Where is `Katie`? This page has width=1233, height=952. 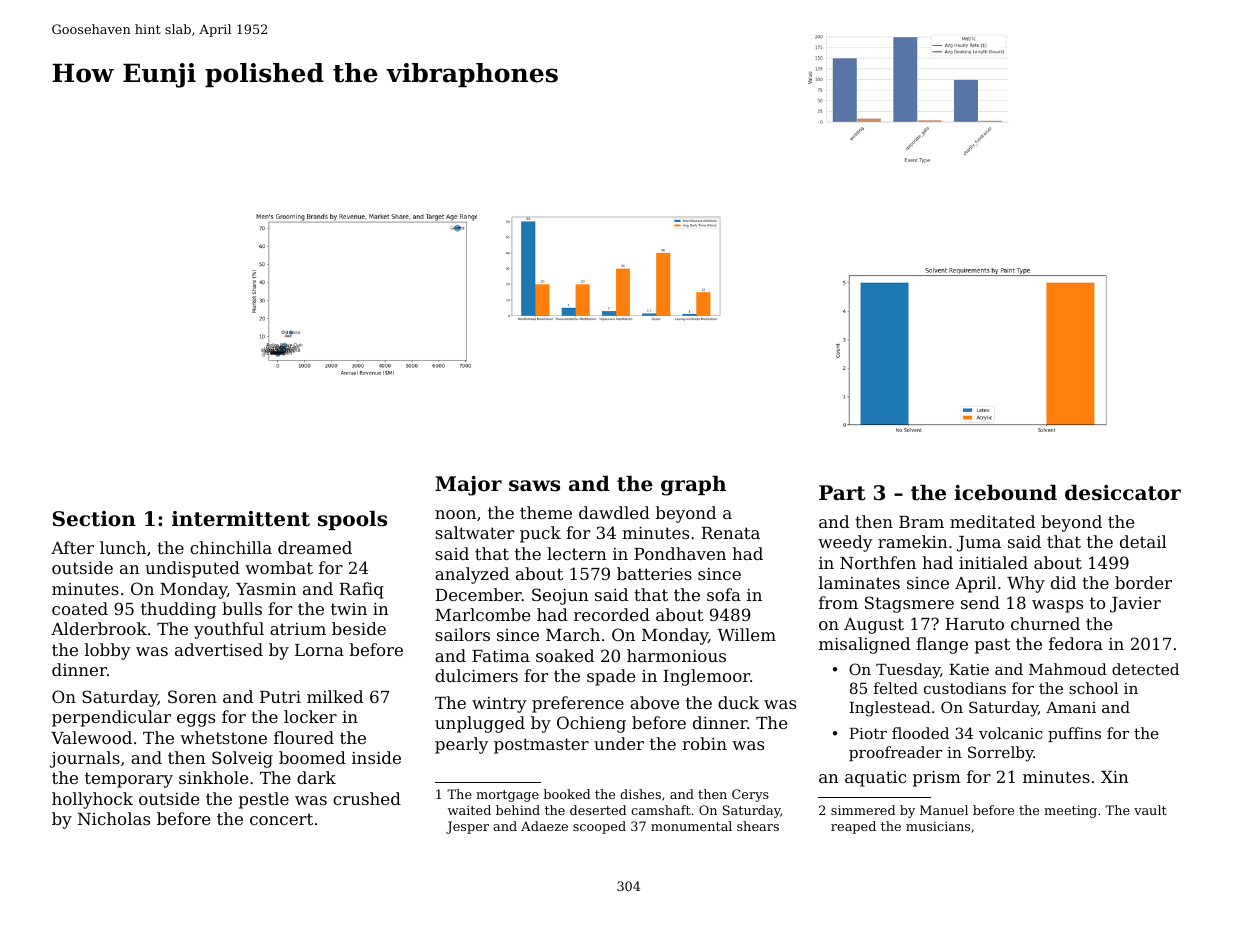 Katie is located at coordinates (969, 669).
